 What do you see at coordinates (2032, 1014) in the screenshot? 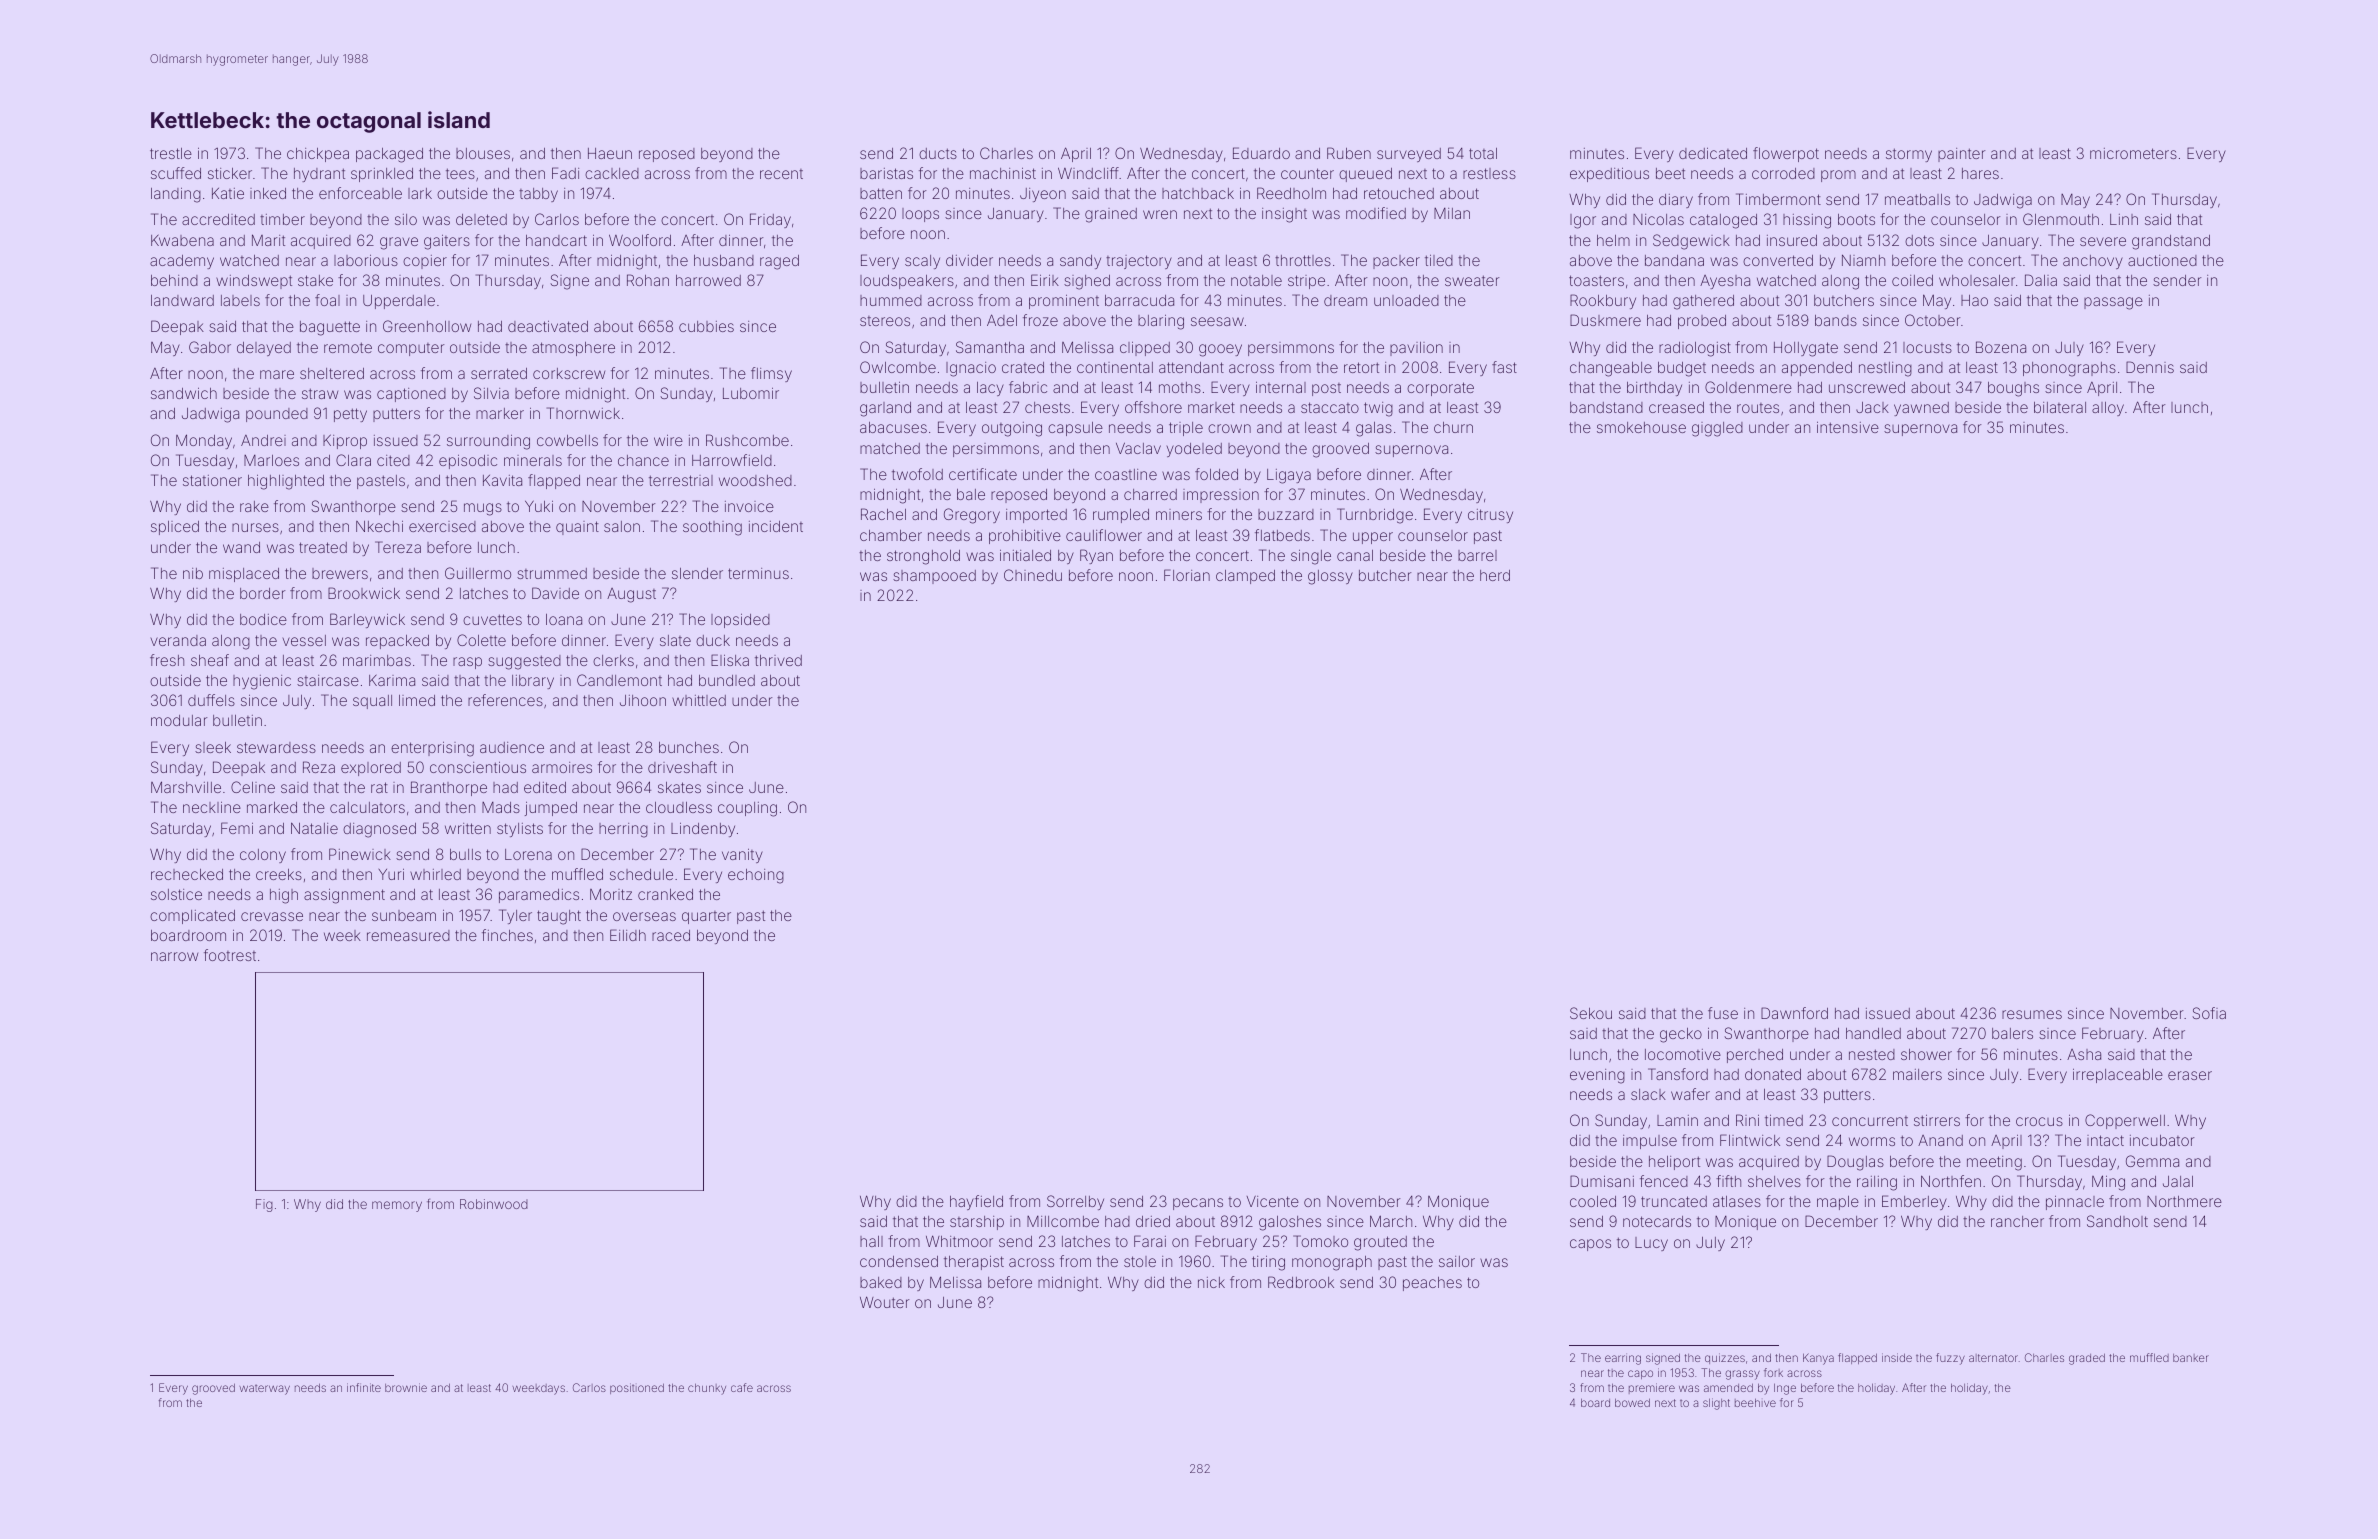
I see `resumes` at bounding box center [2032, 1014].
